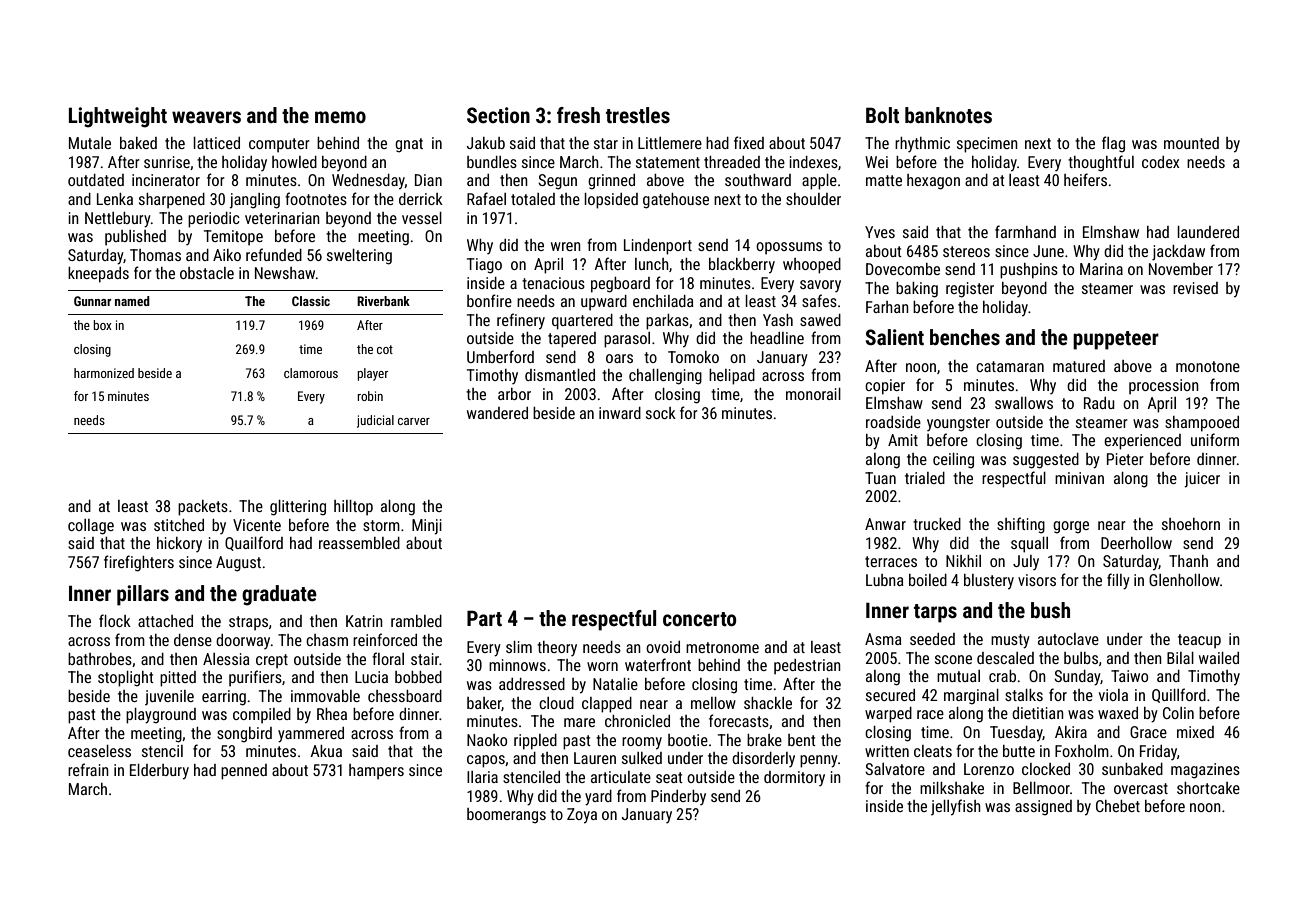 The image size is (1308, 924). What do you see at coordinates (732, 377) in the screenshot?
I see `helipad` at bounding box center [732, 377].
